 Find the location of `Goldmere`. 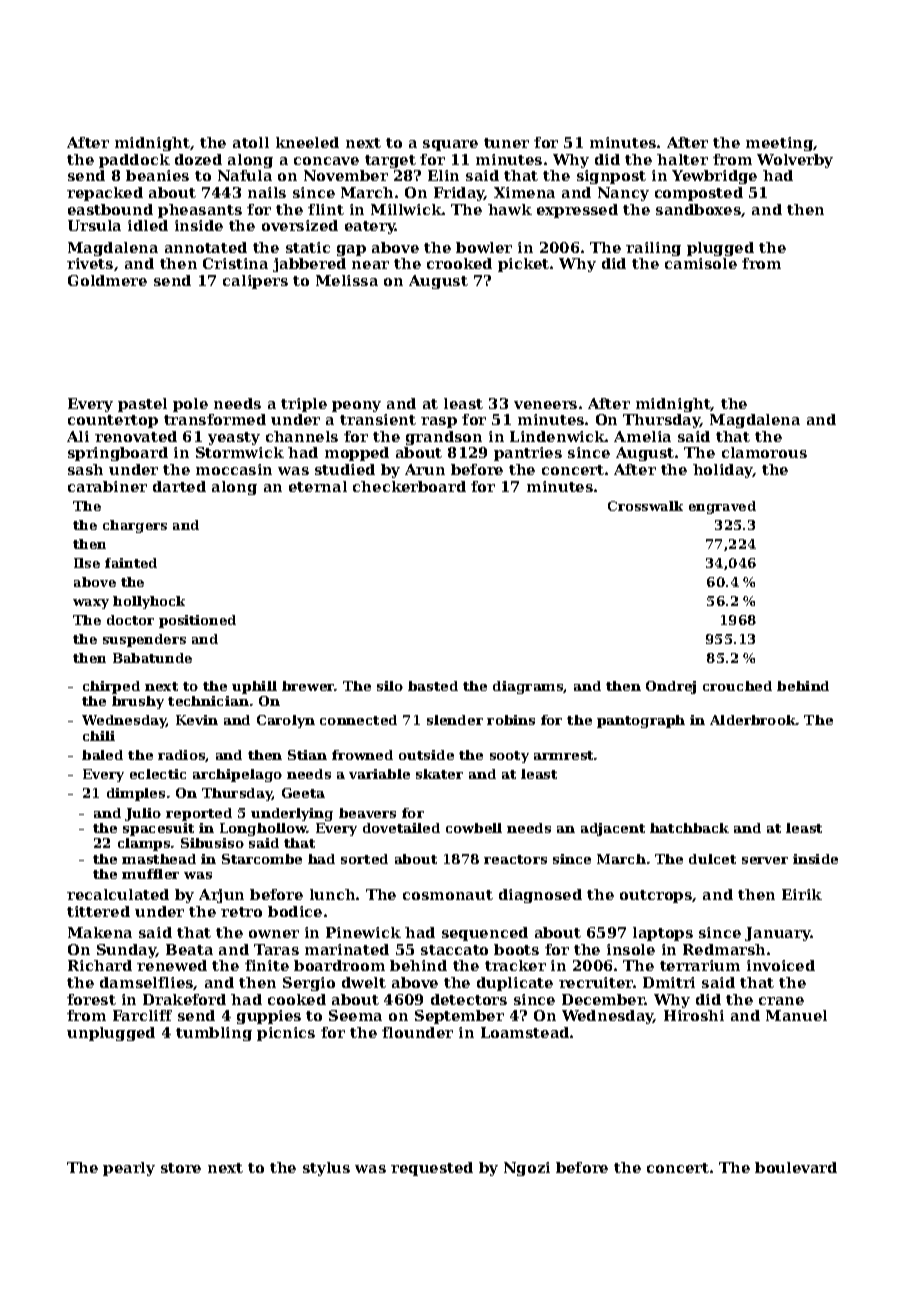

Goldmere is located at coordinates (107, 280).
